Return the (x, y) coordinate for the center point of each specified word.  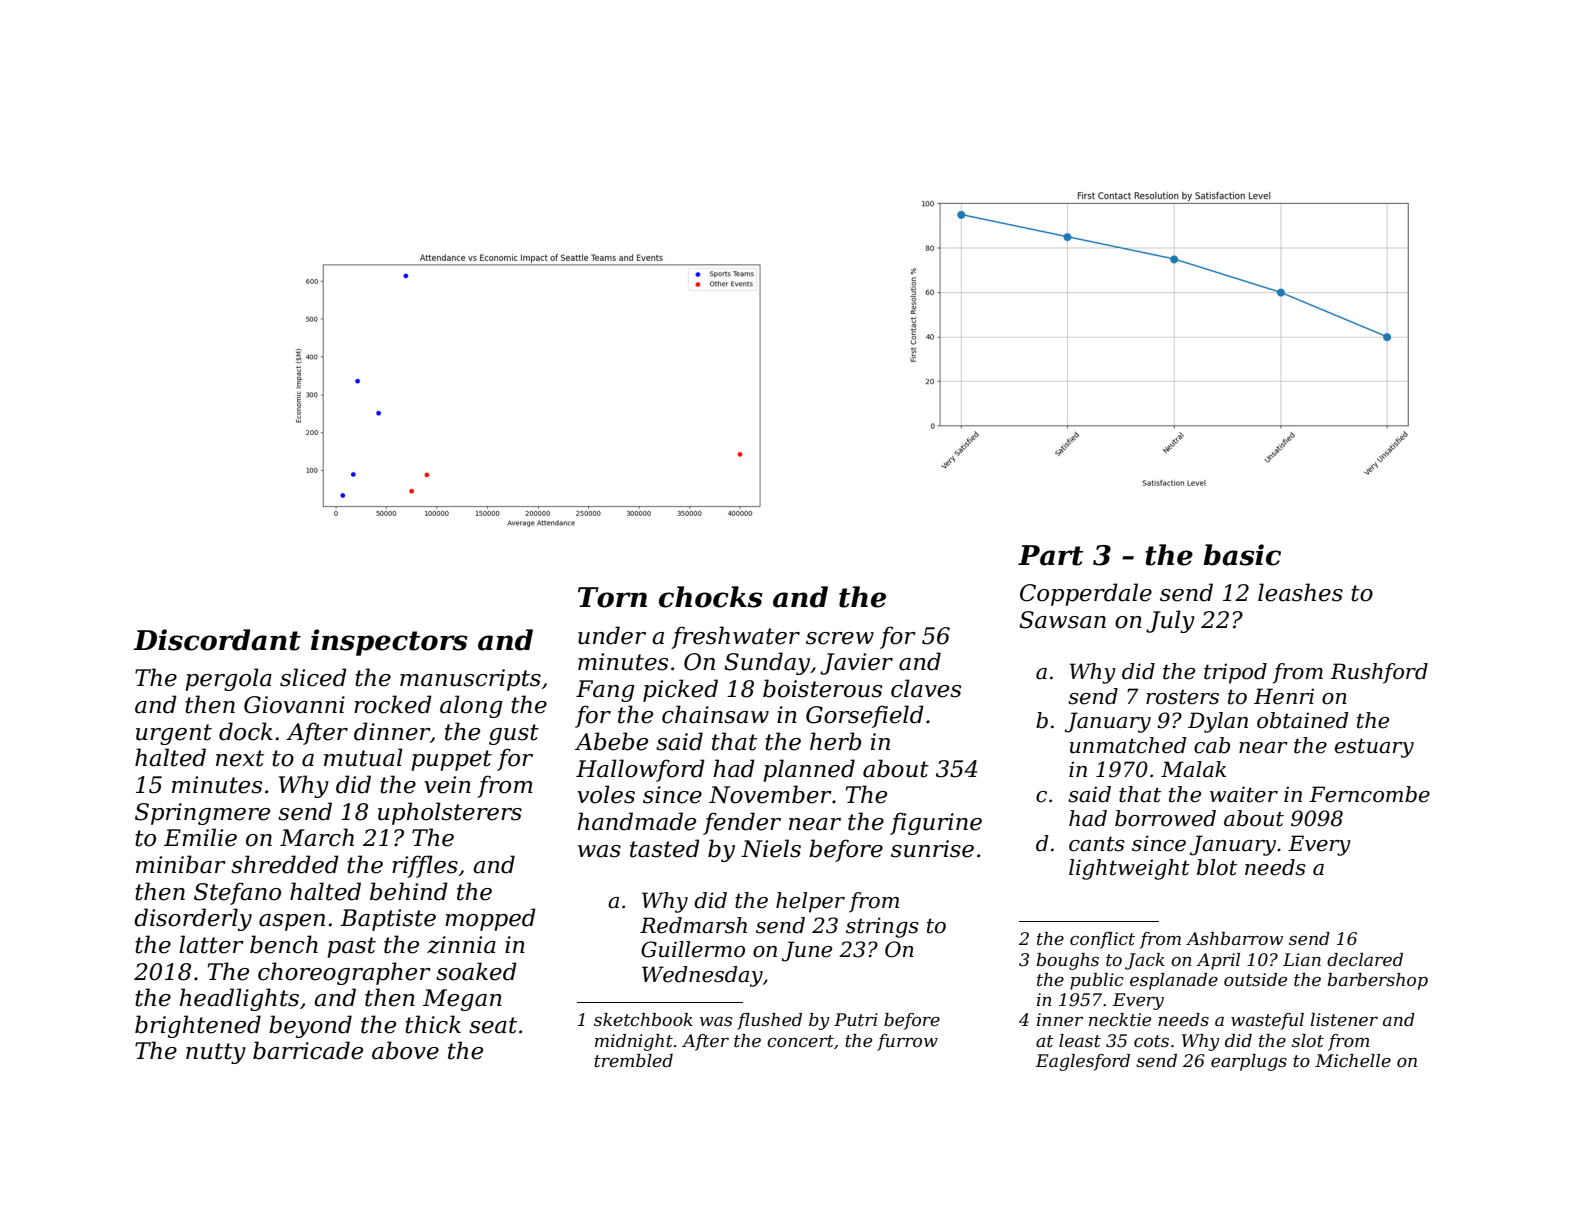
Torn (612, 597)
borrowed (1165, 818)
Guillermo (693, 949)
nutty (216, 1053)
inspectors (389, 642)
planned (809, 770)
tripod (1235, 673)
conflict (1102, 940)
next (240, 758)
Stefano (237, 893)
